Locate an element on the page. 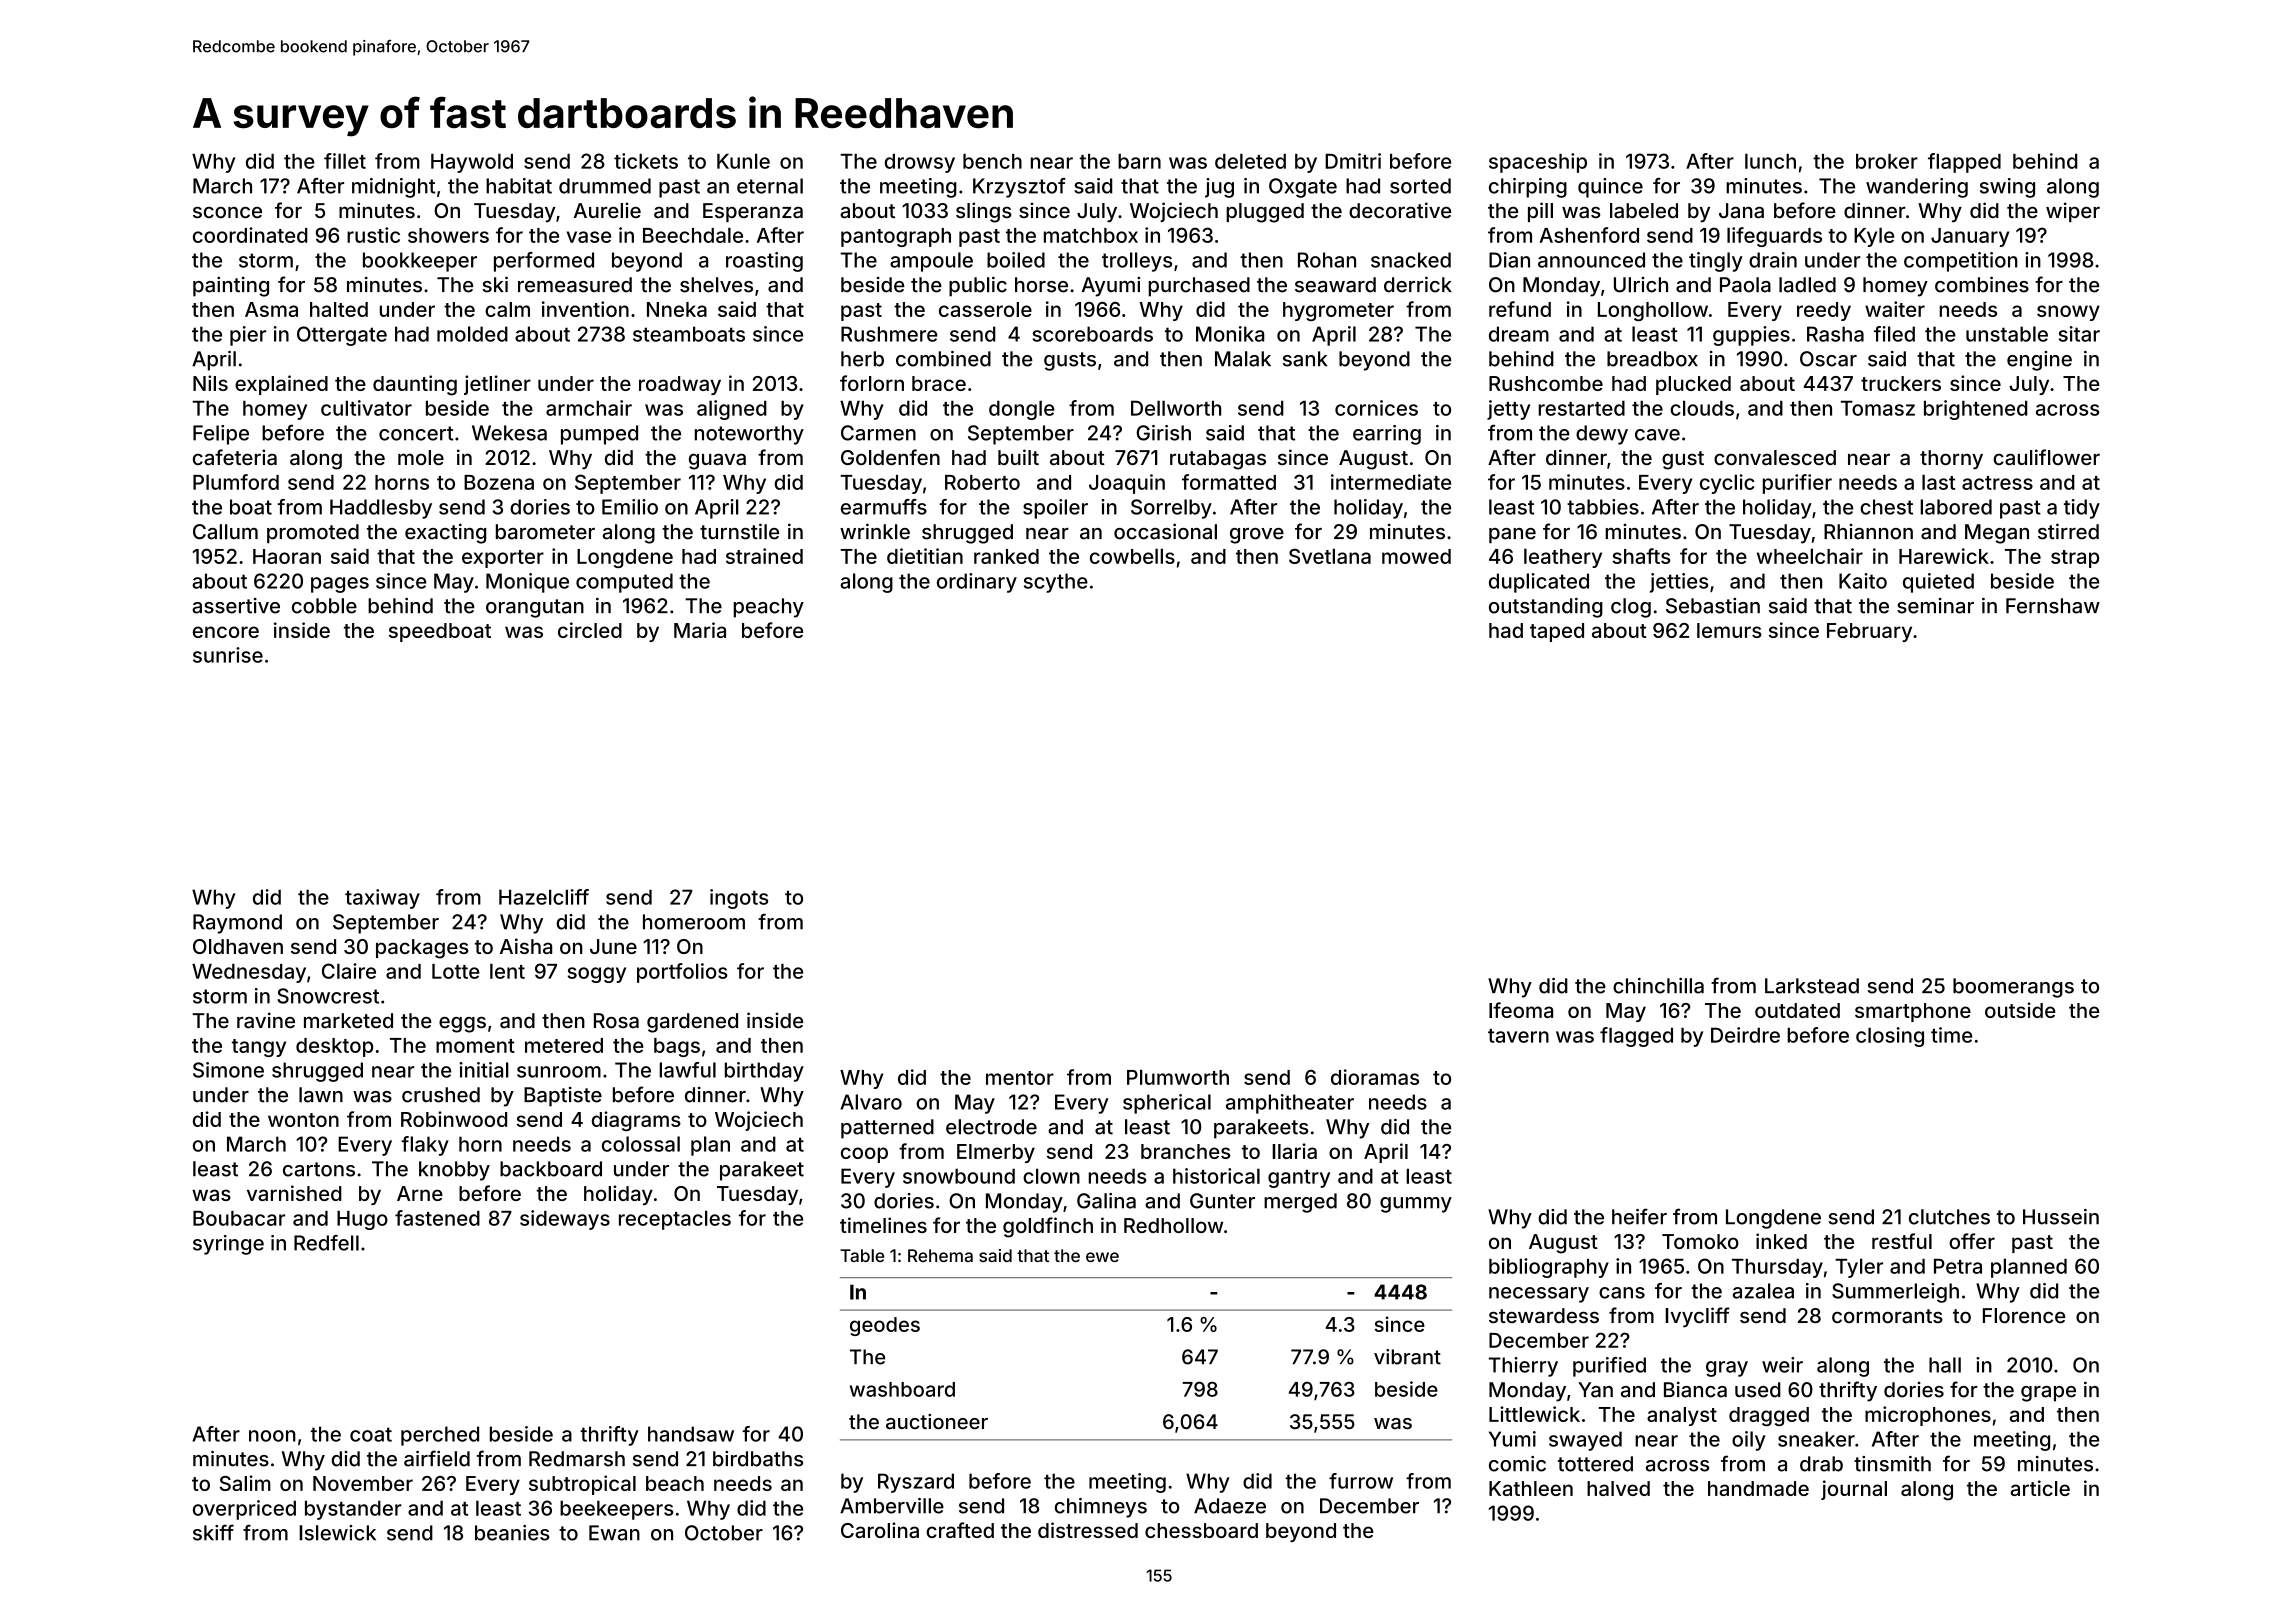 This image has height=1620, width=2292. crafted is located at coordinates (960, 1530).
